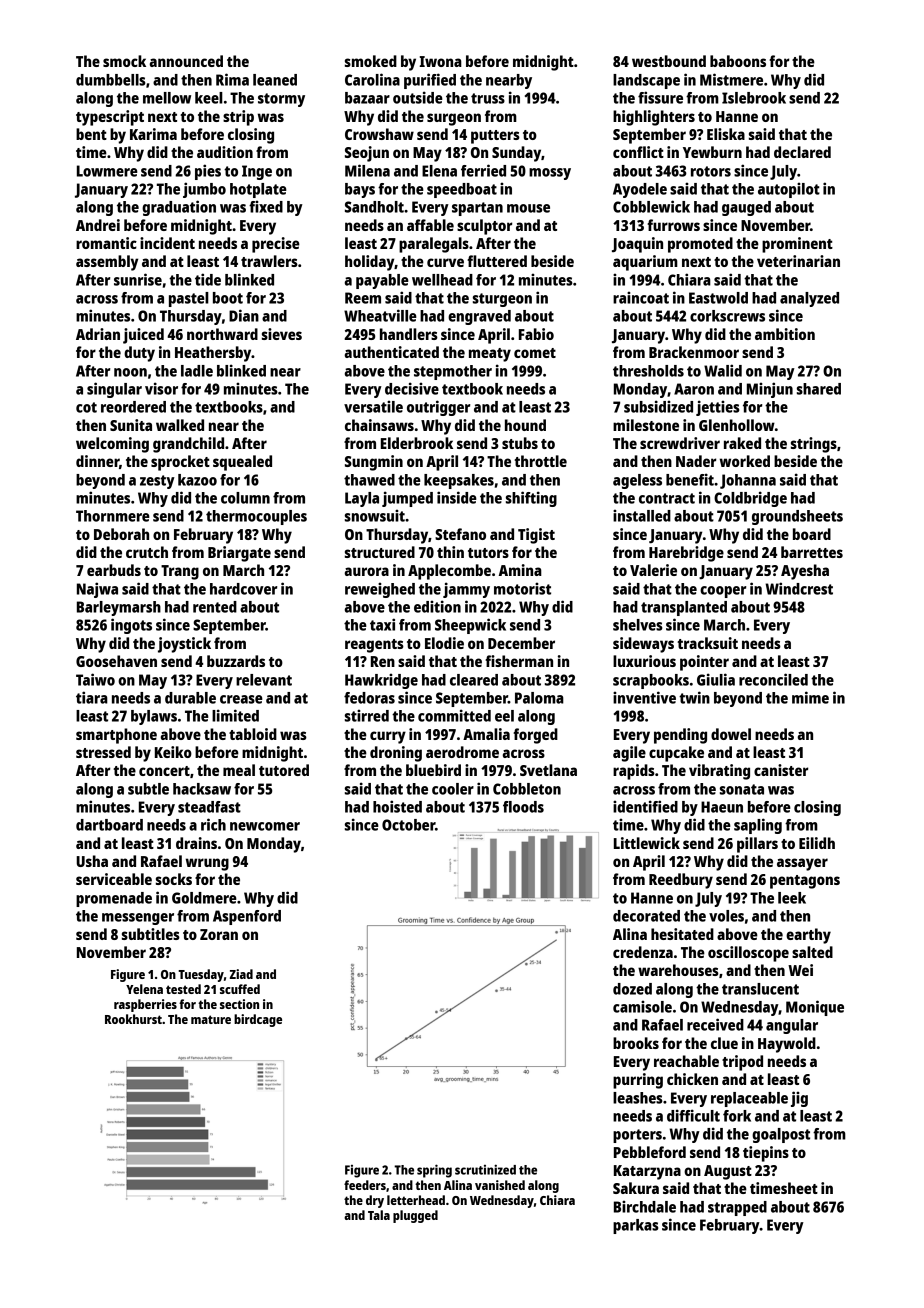 Image resolution: width=924 pixels, height=1308 pixels. Describe the element at coordinates (669, 61) in the screenshot. I see `westbound` at that location.
